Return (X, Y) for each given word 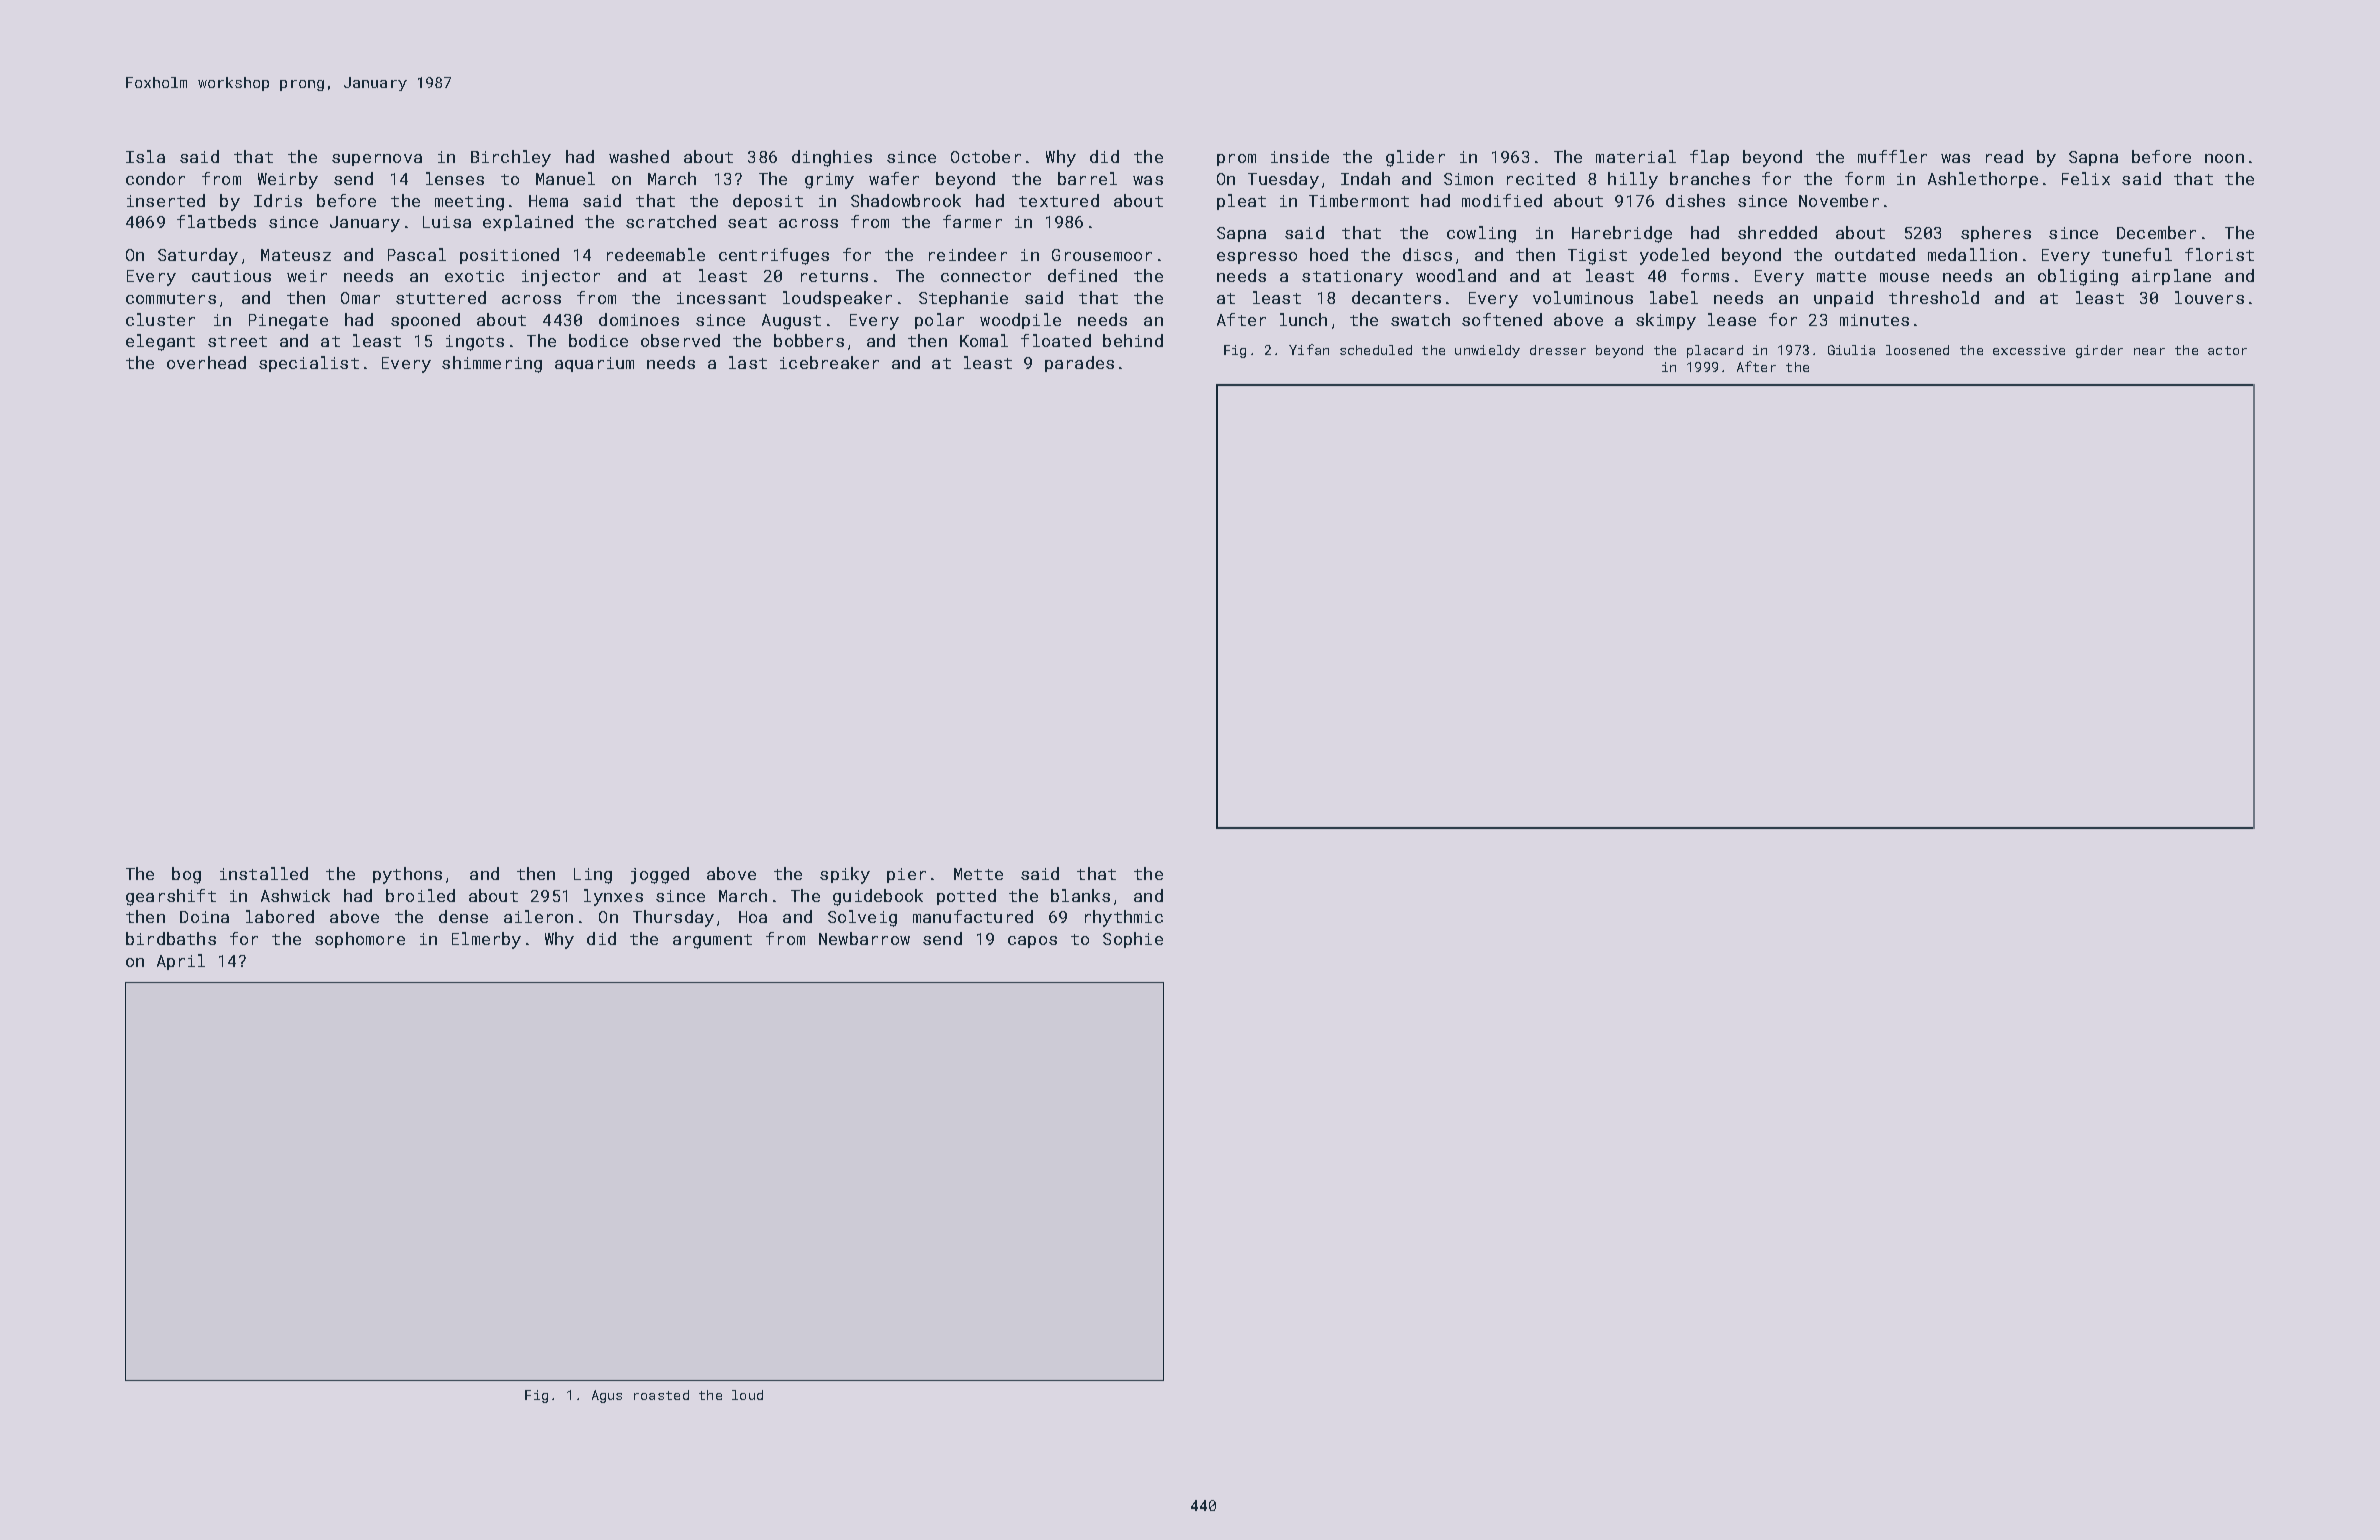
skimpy (1666, 321)
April (181, 962)
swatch (1420, 319)
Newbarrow (864, 938)
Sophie (1133, 940)
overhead (206, 362)
